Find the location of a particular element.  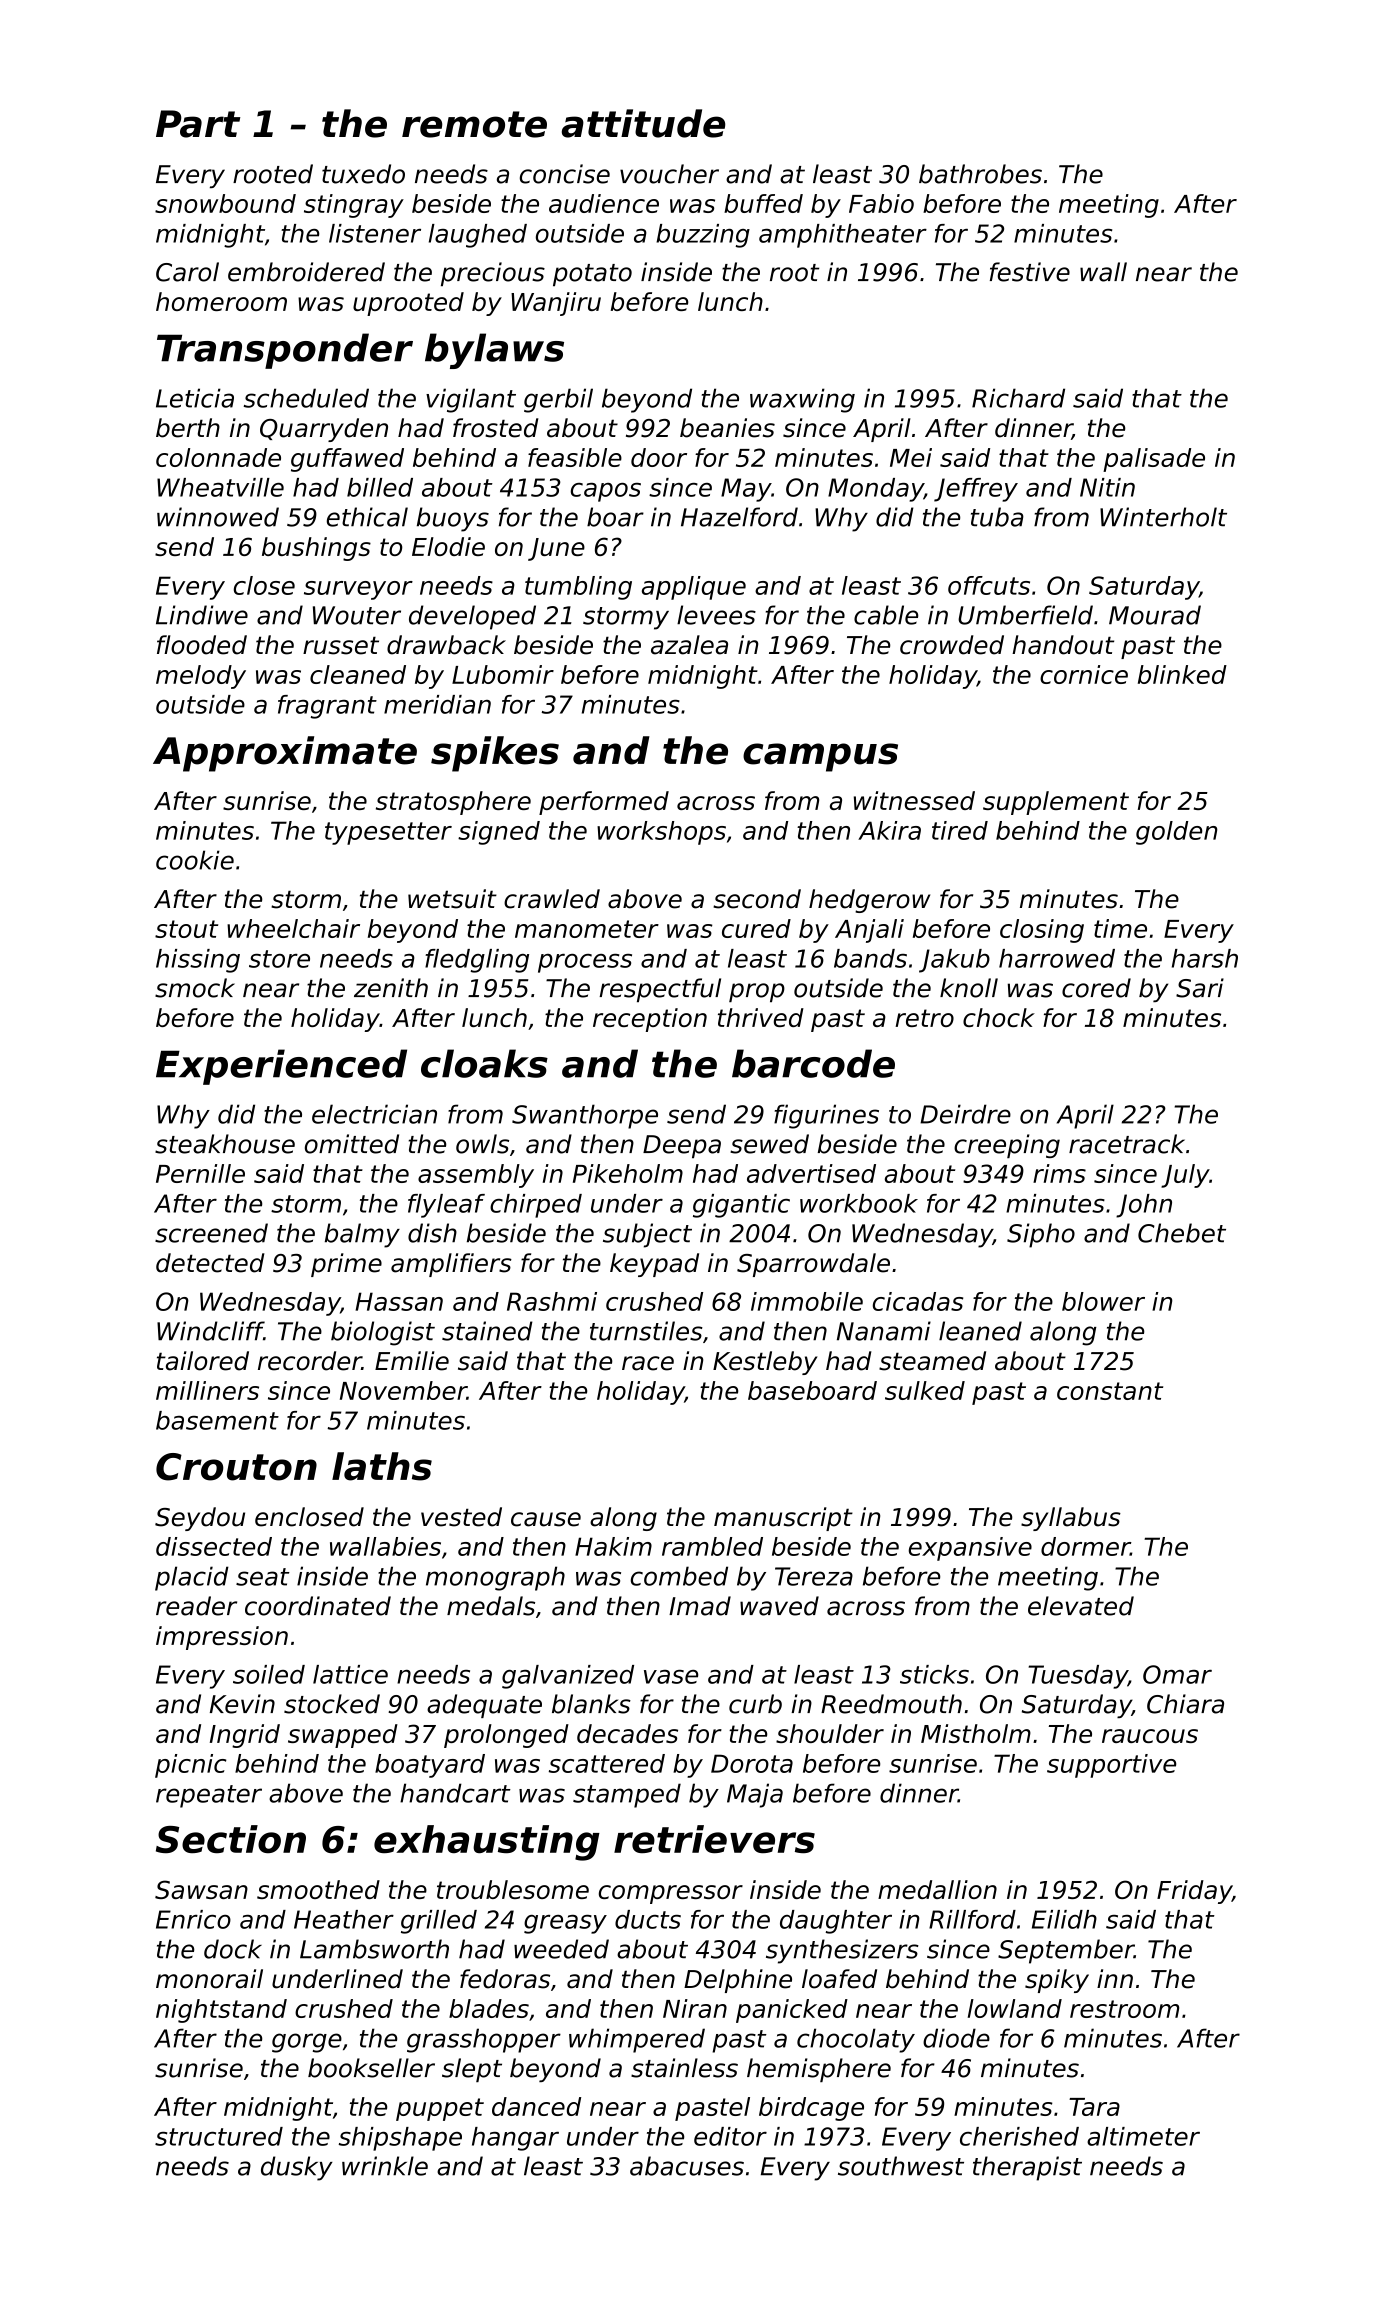

festive is located at coordinates (1030, 272).
